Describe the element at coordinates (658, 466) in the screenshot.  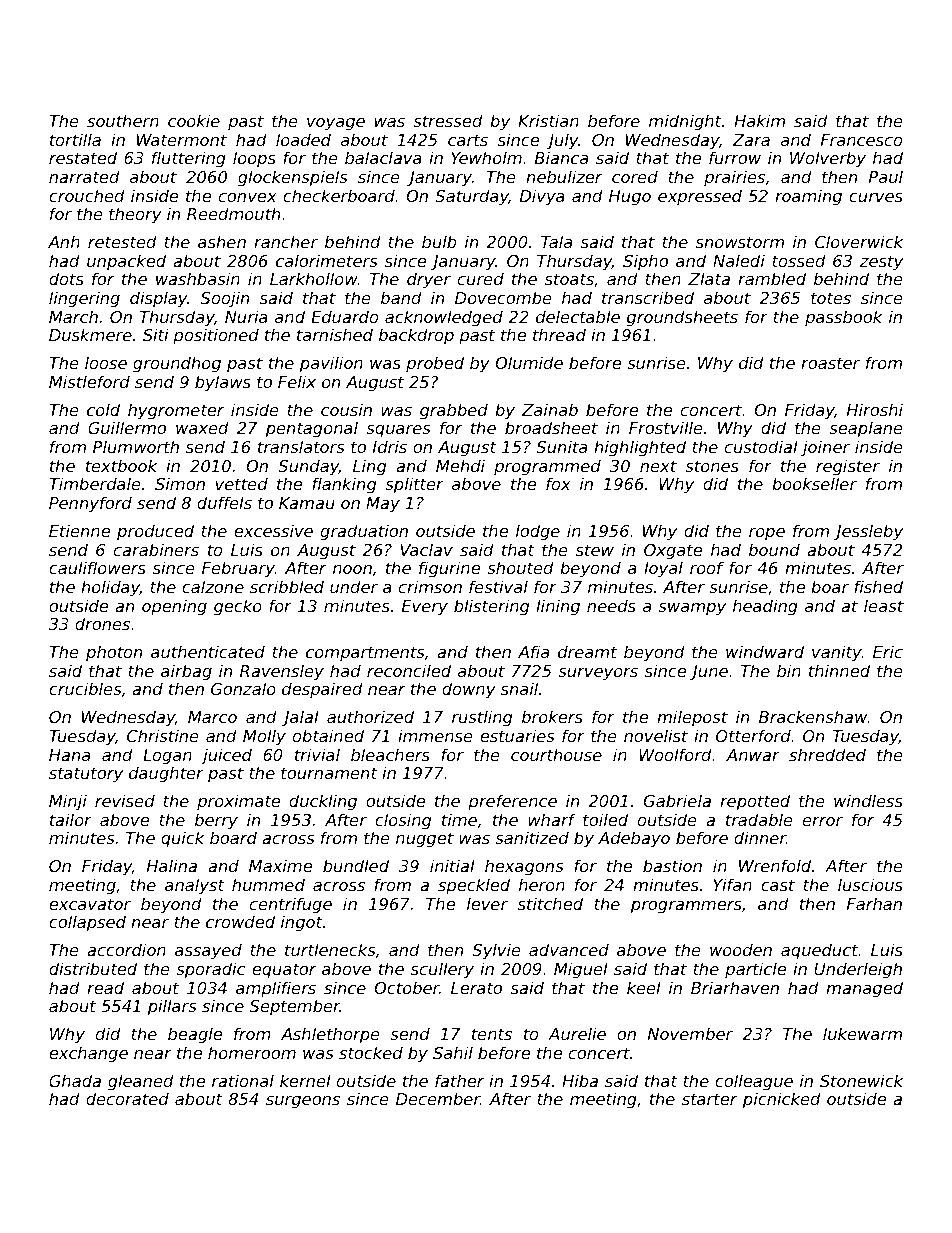
I see `next` at that location.
